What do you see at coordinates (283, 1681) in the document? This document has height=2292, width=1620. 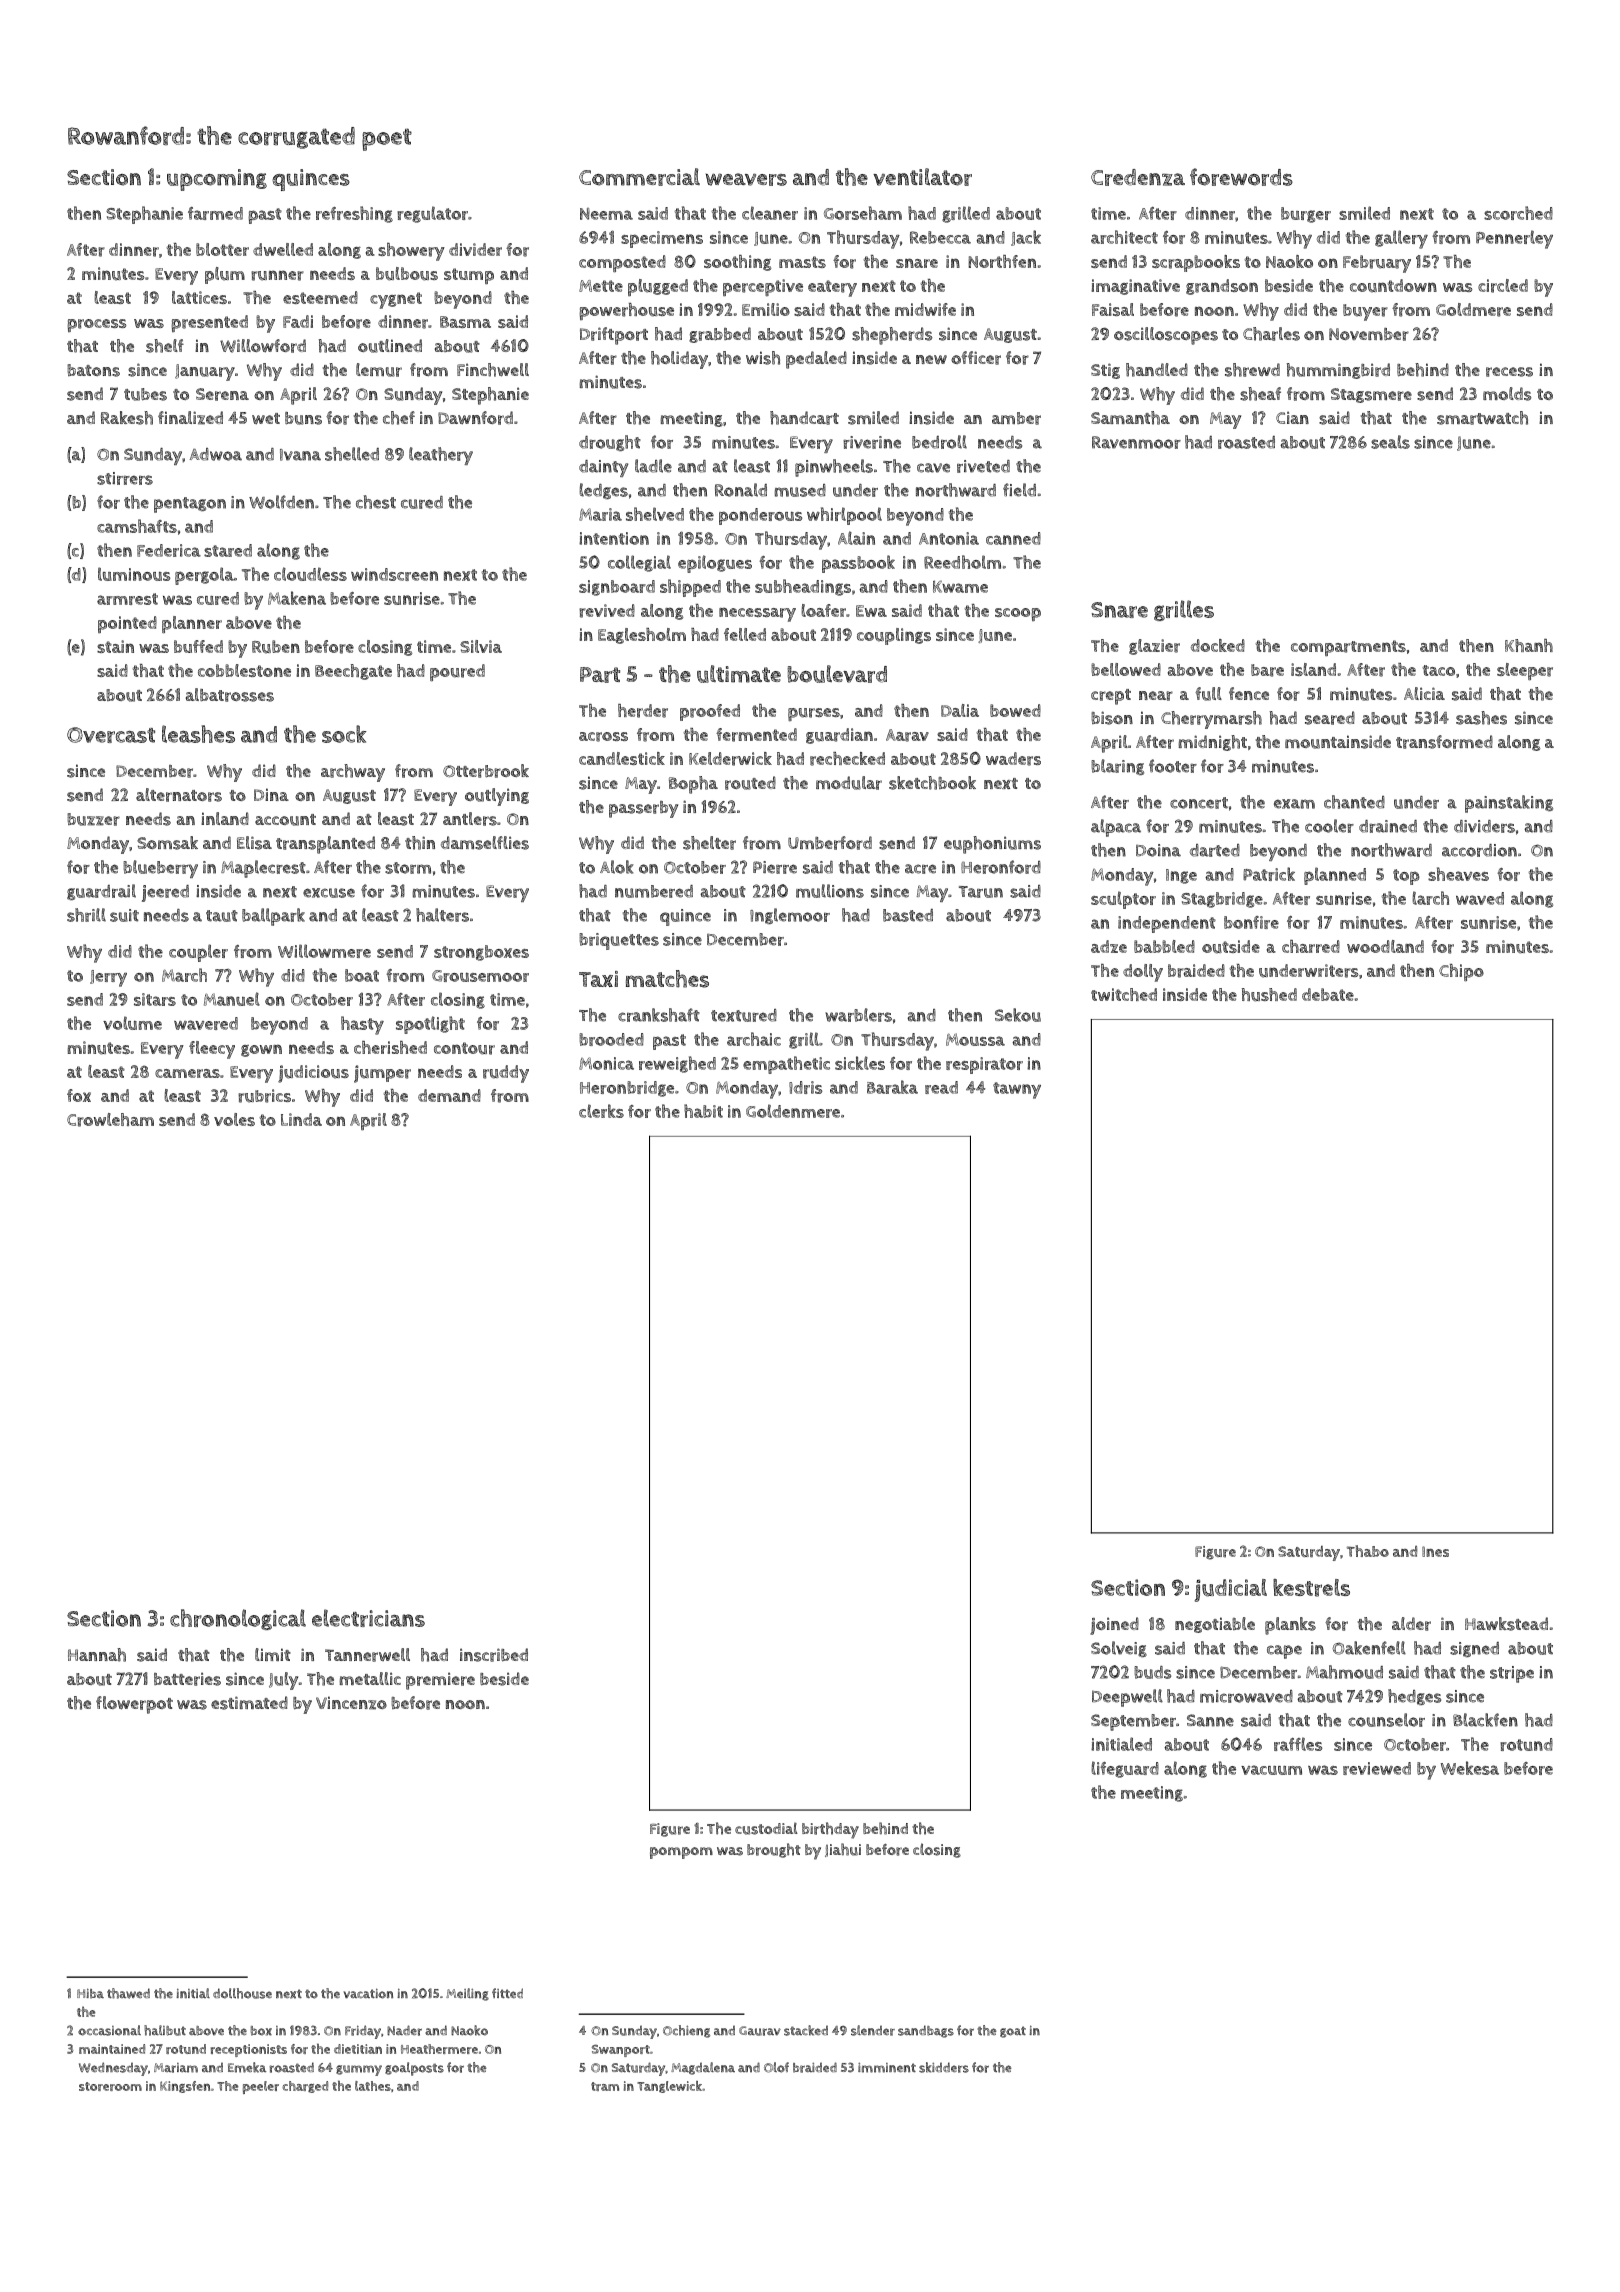 I see `July` at bounding box center [283, 1681].
